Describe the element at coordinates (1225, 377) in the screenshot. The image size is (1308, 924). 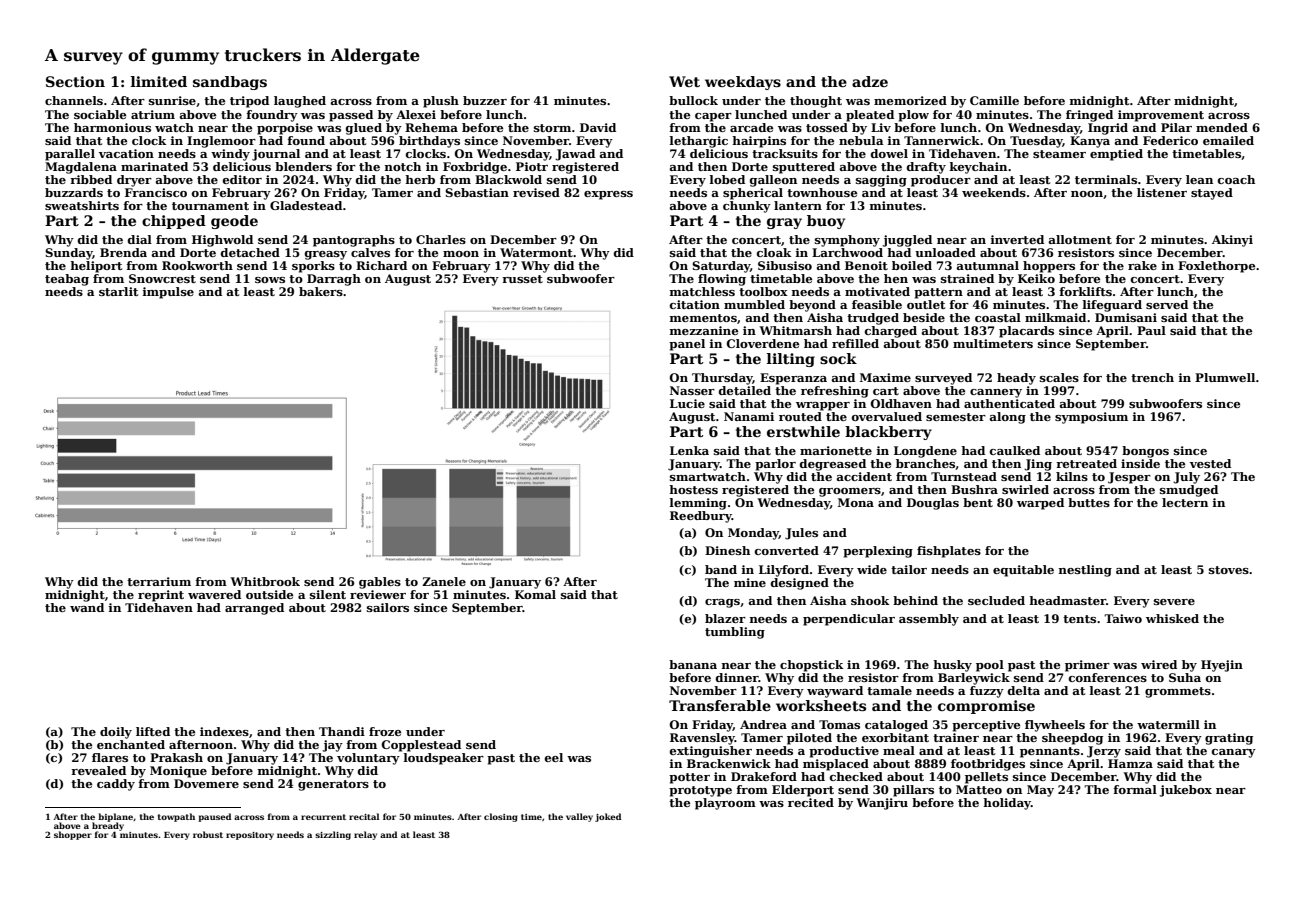
I see `Plumwell` at that location.
